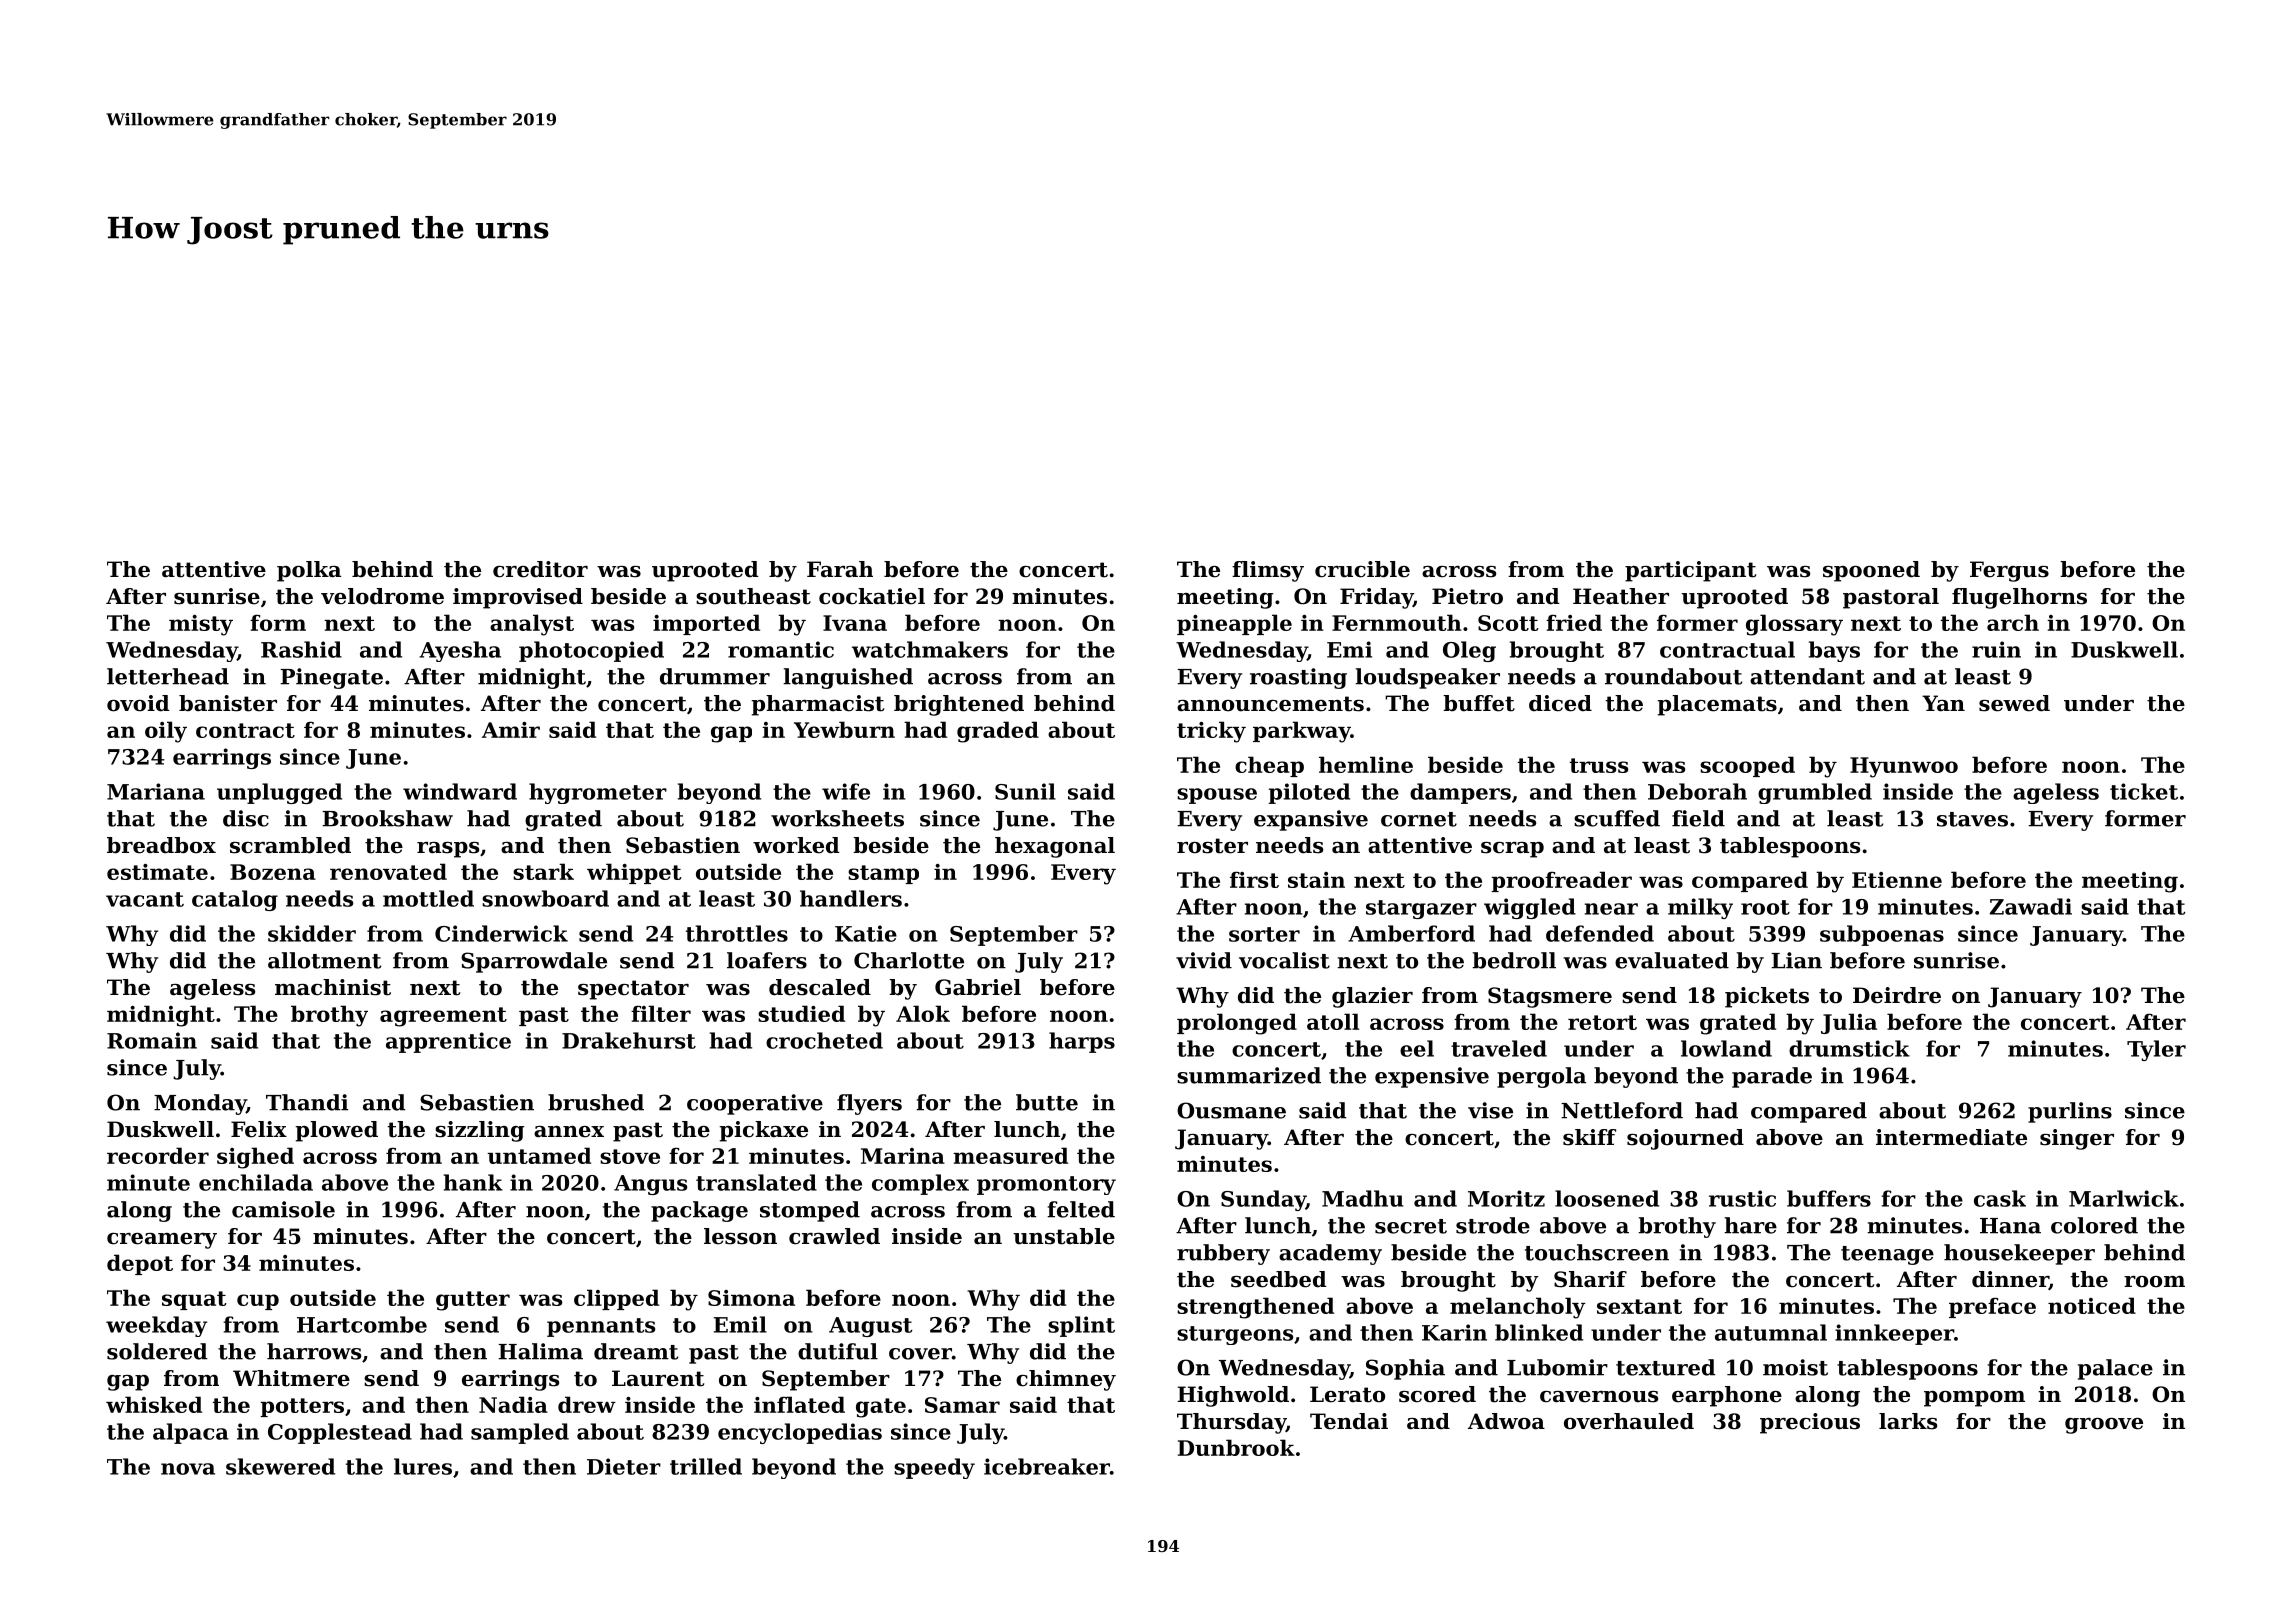 The image size is (2292, 1620). Describe the element at coordinates (1249, 1075) in the page. I see `summarized` at that location.
